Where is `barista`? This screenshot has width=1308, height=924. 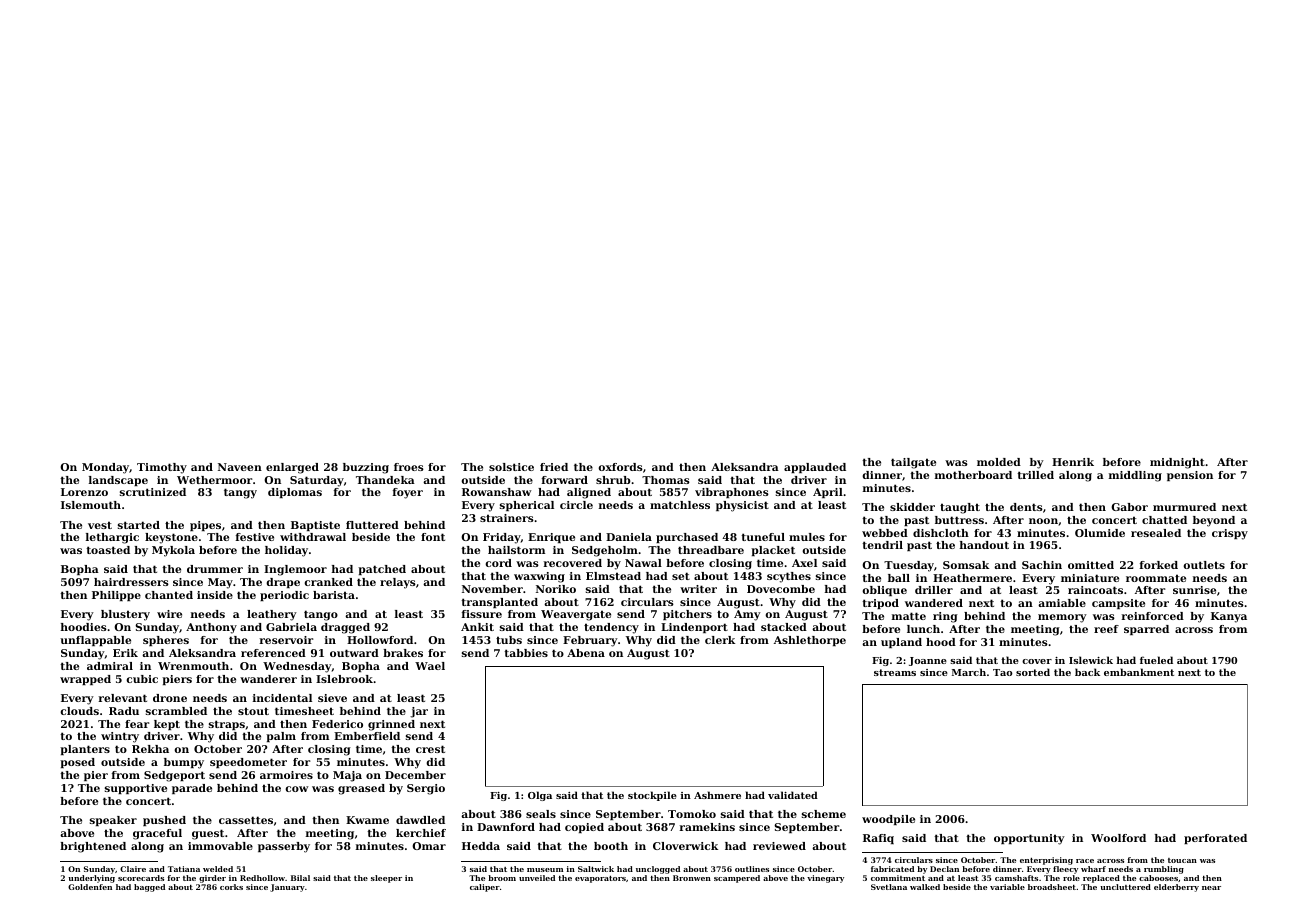
barista is located at coordinates (334, 595).
